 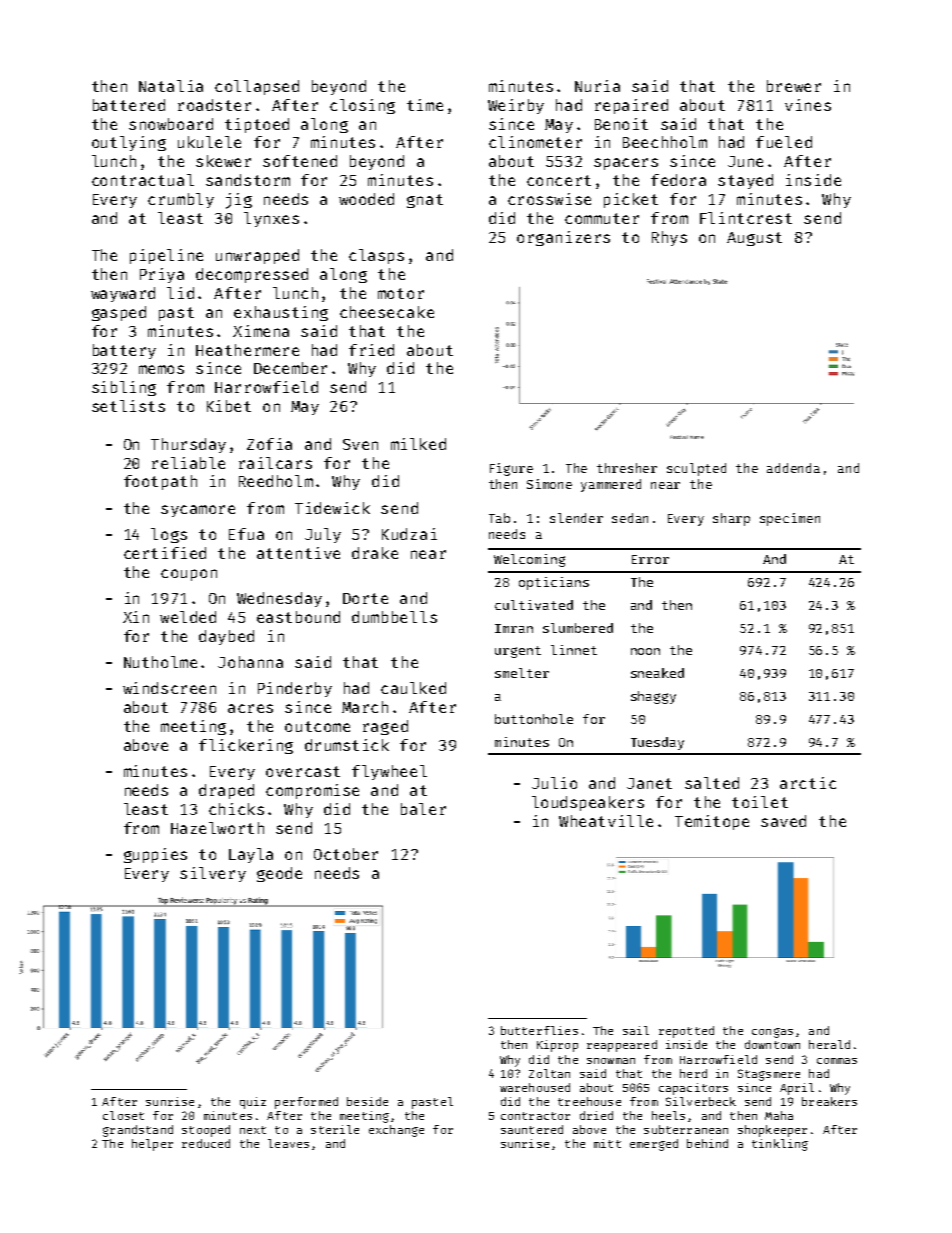 What do you see at coordinates (281, 313) in the screenshot?
I see `exhausting` at bounding box center [281, 313].
